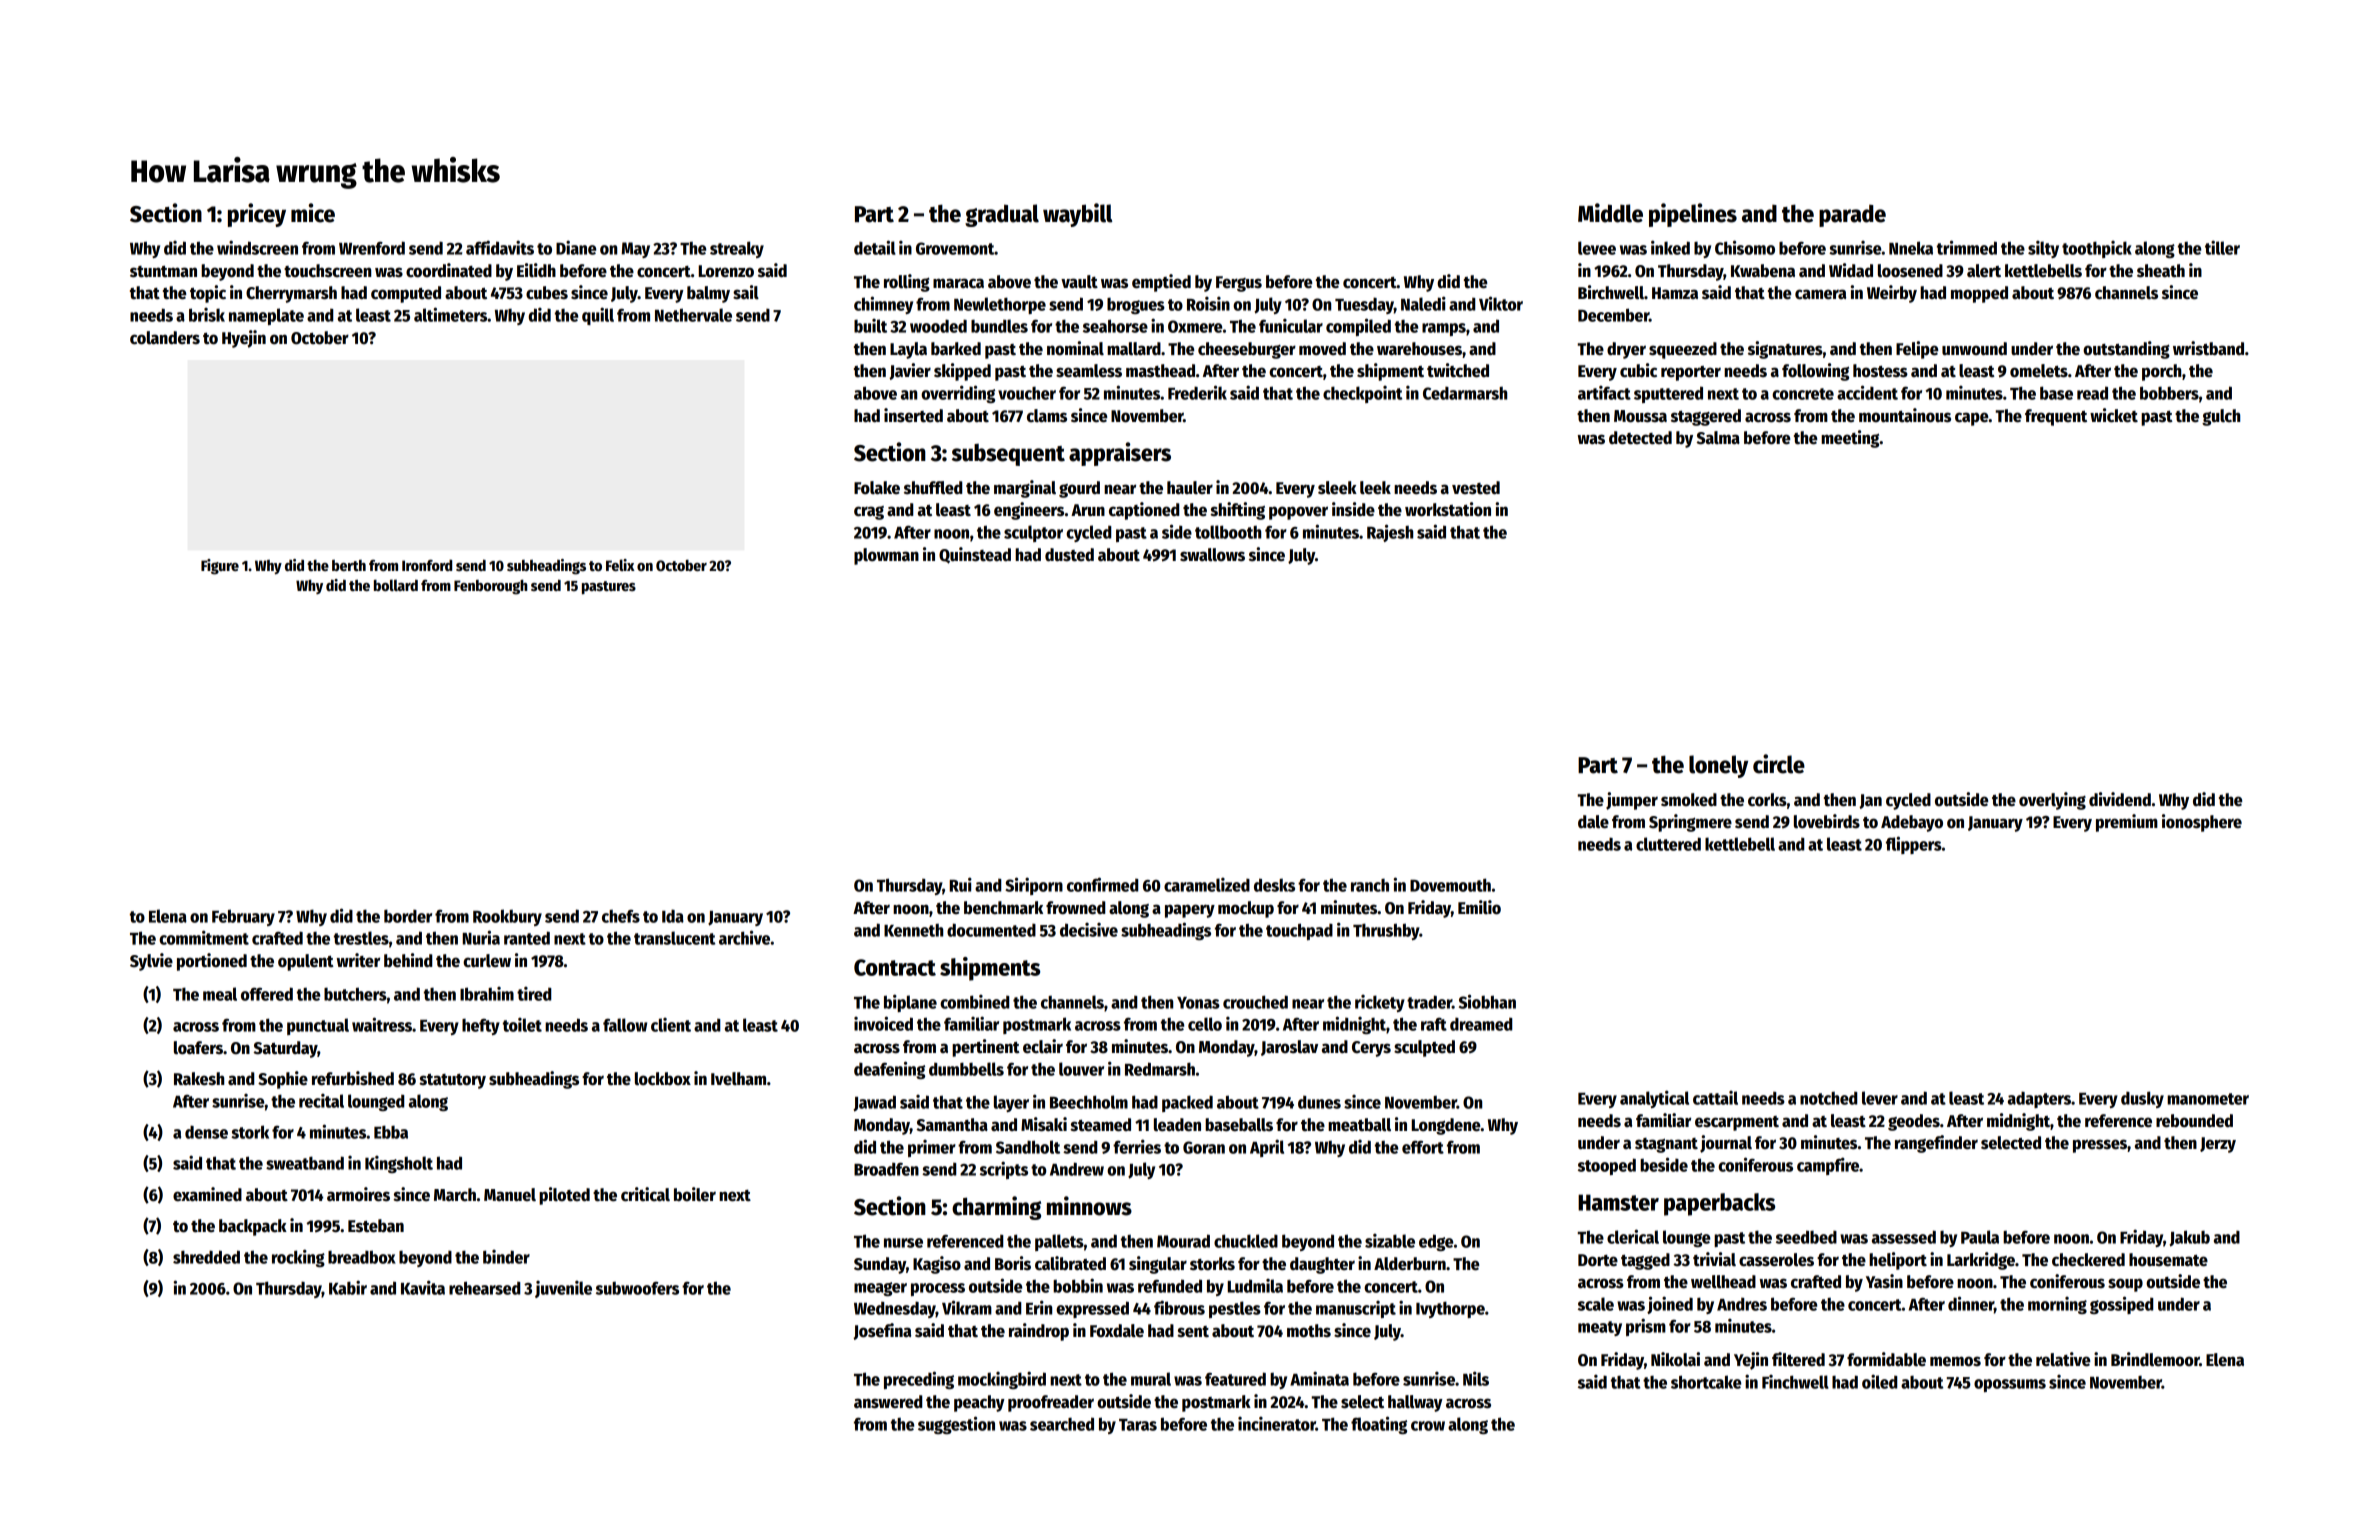  What do you see at coordinates (220, 567) in the page?
I see `Figure` at bounding box center [220, 567].
